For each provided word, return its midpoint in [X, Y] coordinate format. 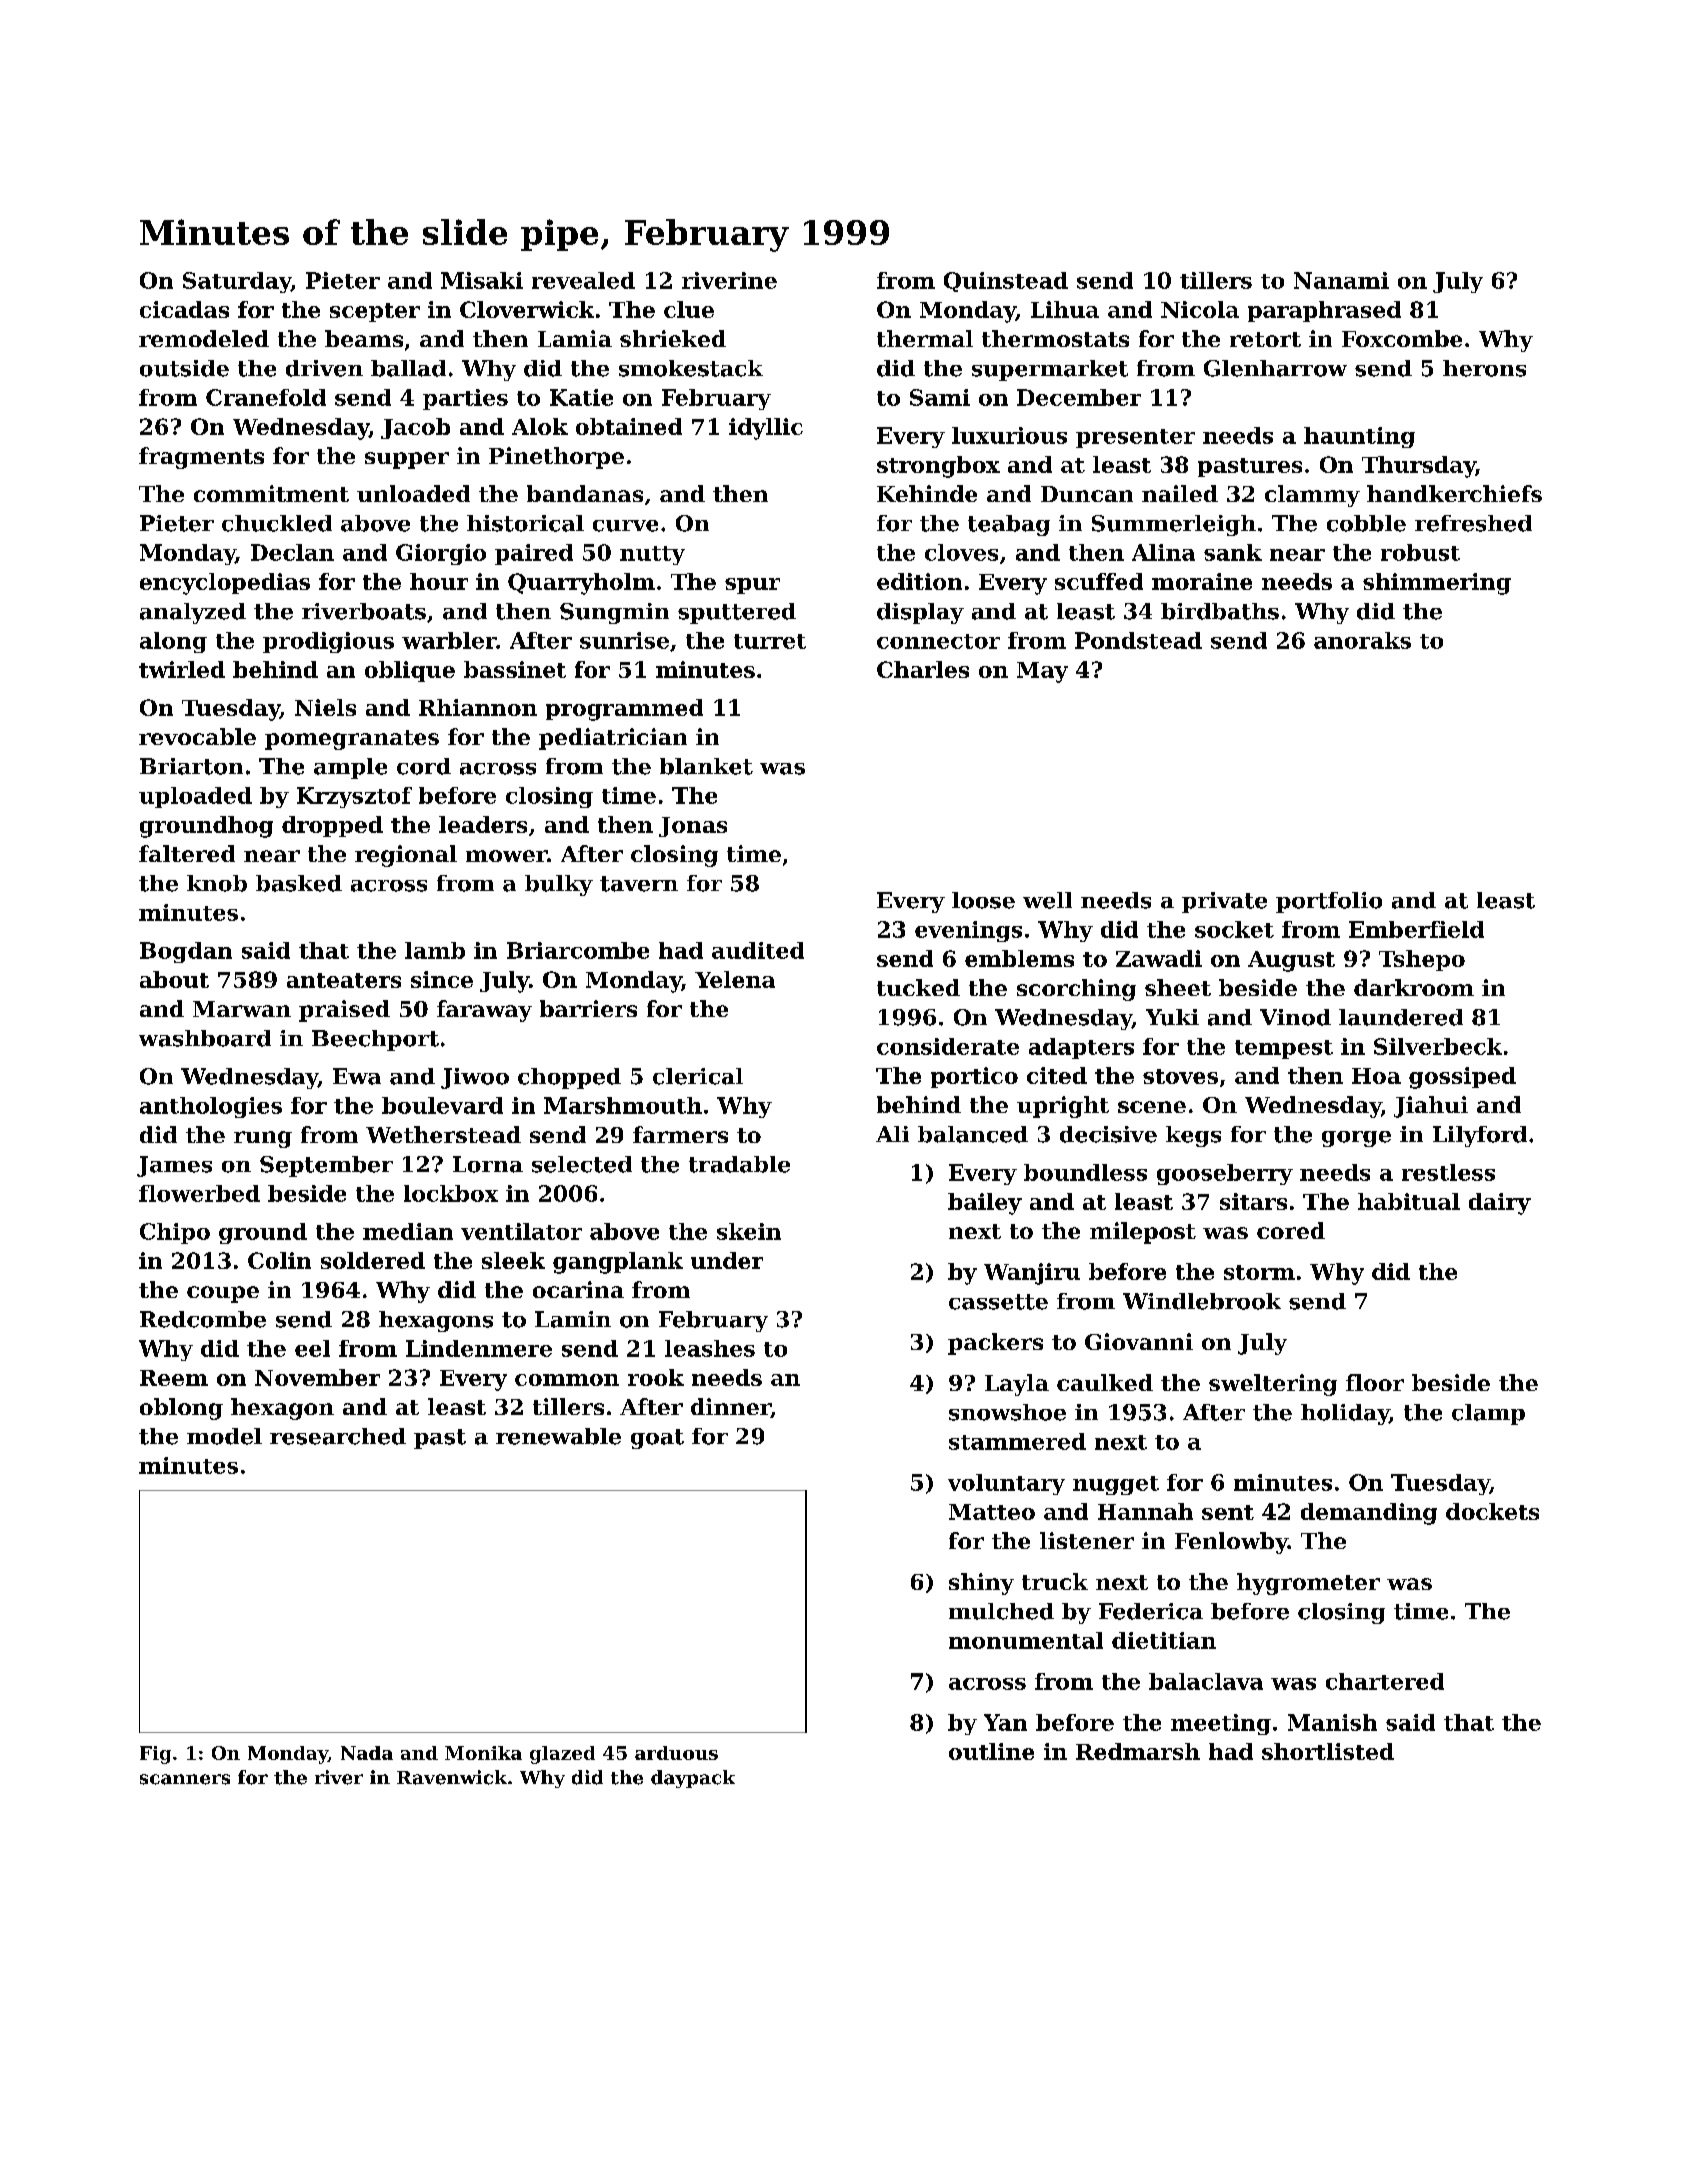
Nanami [1341, 280]
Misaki [482, 280]
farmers [680, 1134]
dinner [731, 1408]
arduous [676, 1753]
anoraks [1362, 640]
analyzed [193, 613]
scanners [185, 1779]
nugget [1116, 1485]
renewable [558, 1436]
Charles [923, 669]
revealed [583, 280]
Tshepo [1422, 960]
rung [263, 1139]
